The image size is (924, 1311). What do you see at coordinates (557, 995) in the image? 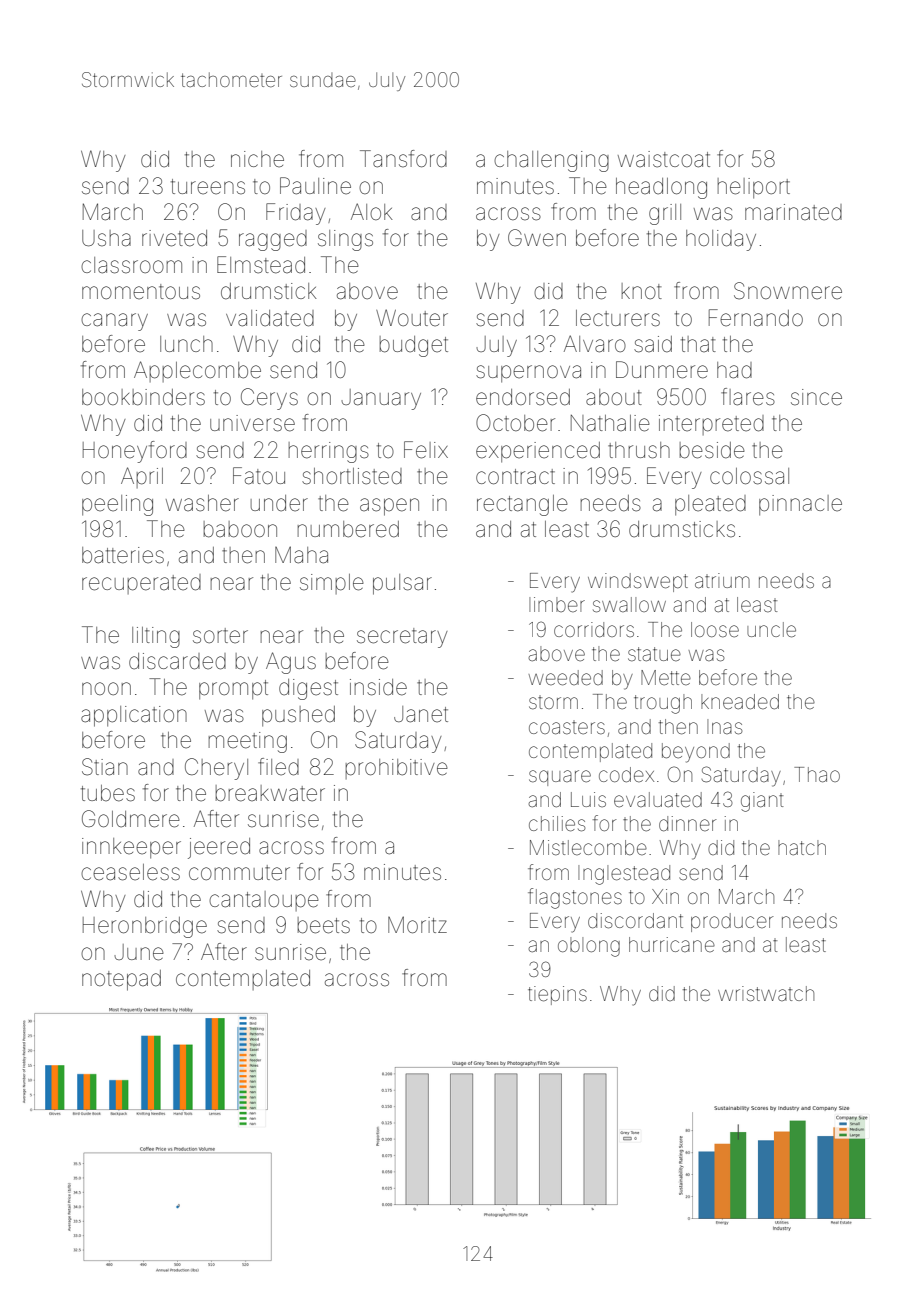
I see `tiepins` at bounding box center [557, 995].
